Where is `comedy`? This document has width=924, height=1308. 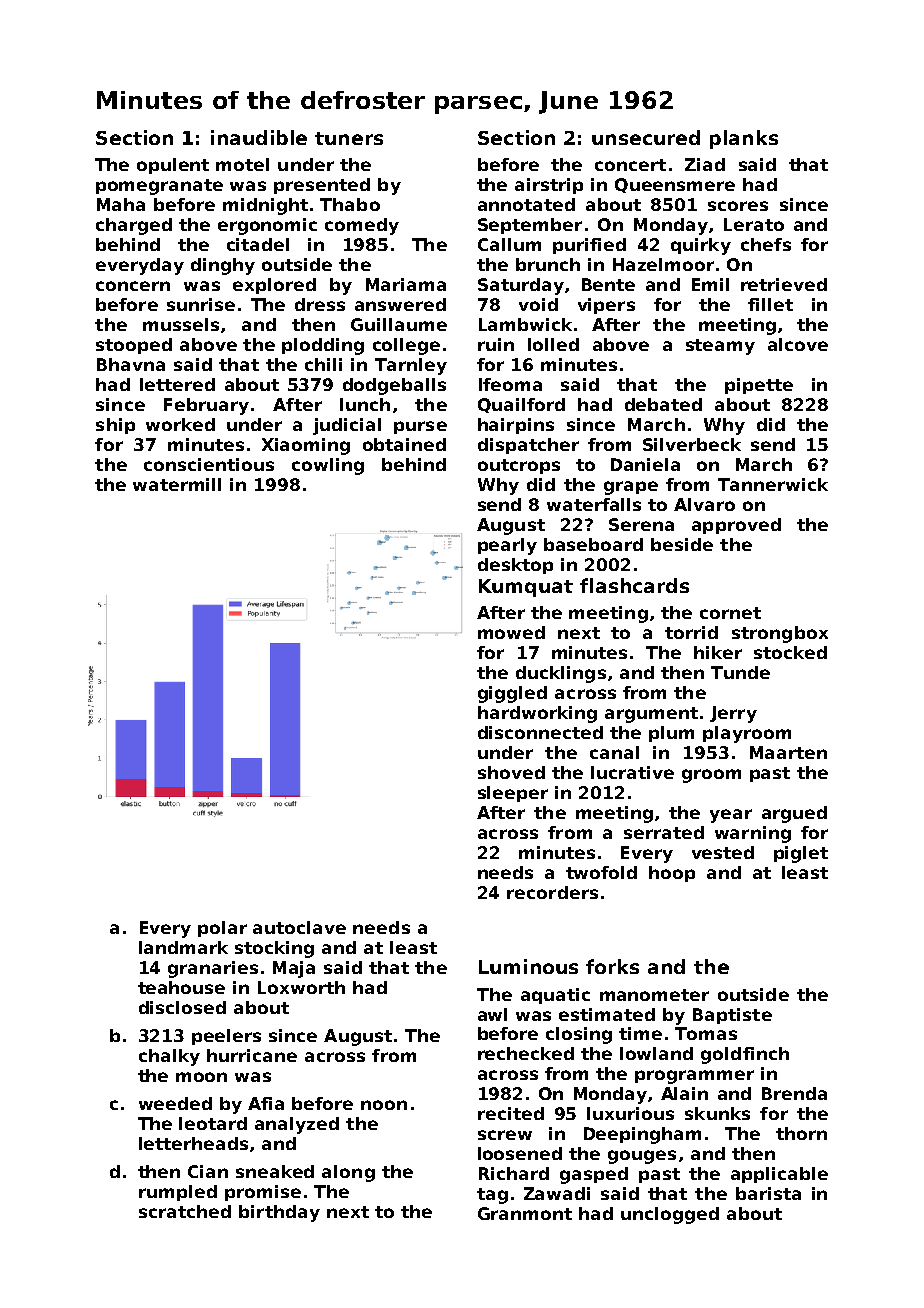 comedy is located at coordinates (362, 226).
